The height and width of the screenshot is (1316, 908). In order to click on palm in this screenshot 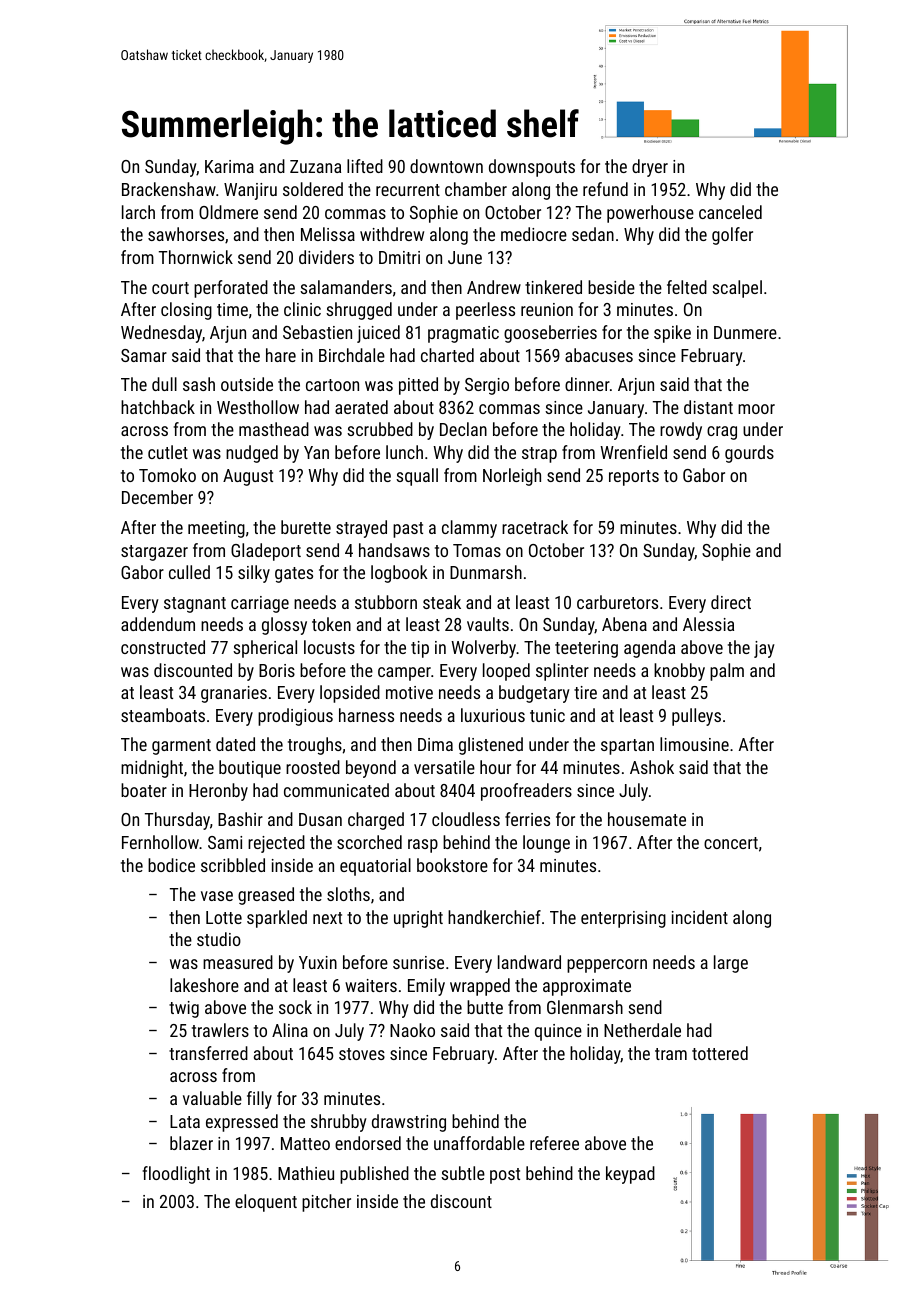, I will do `click(727, 672)`.
